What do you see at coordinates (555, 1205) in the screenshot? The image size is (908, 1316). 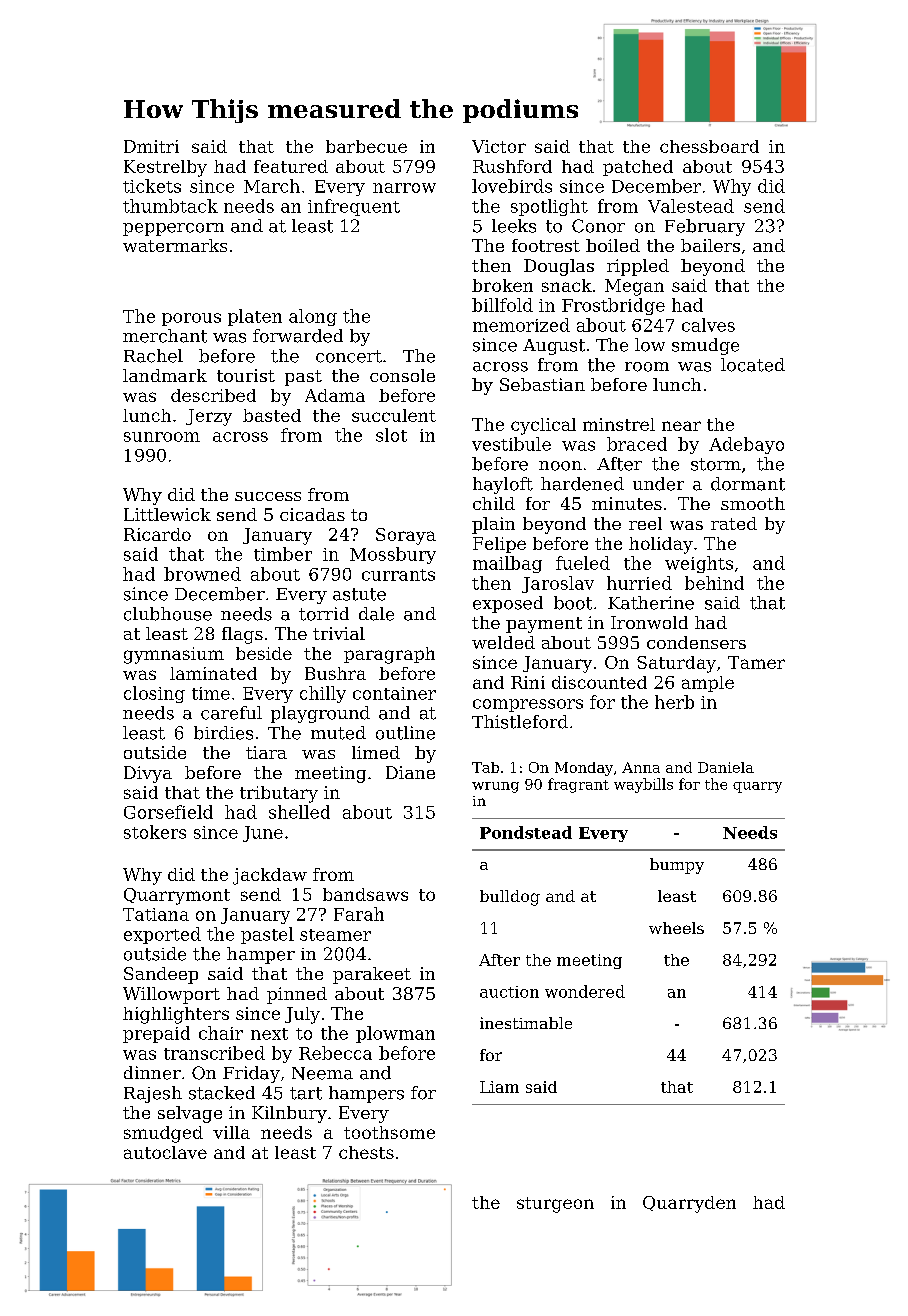 I see `sturgeon` at bounding box center [555, 1205].
